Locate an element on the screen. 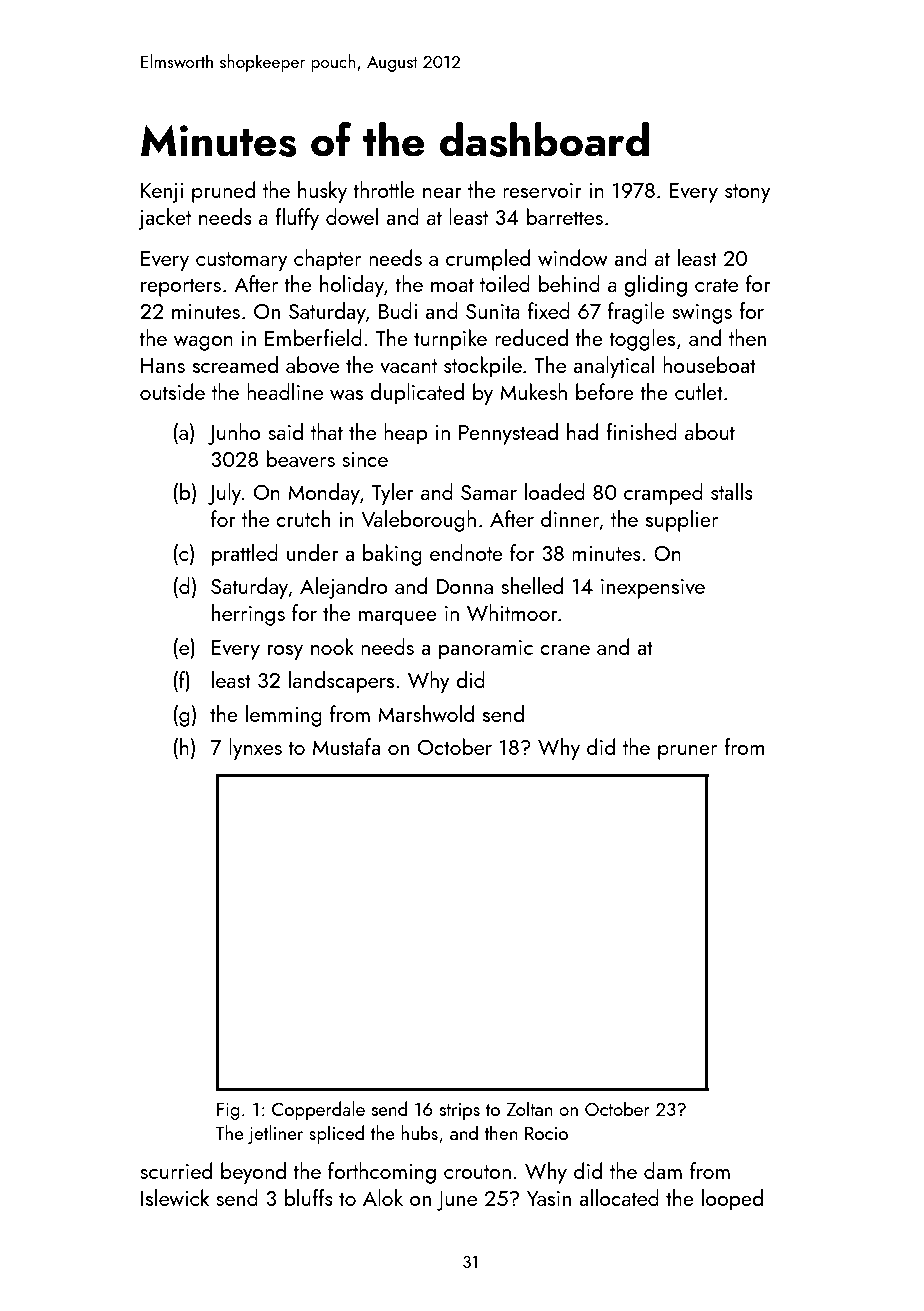 The height and width of the screenshot is (1311, 924). jacket is located at coordinates (164, 219).
